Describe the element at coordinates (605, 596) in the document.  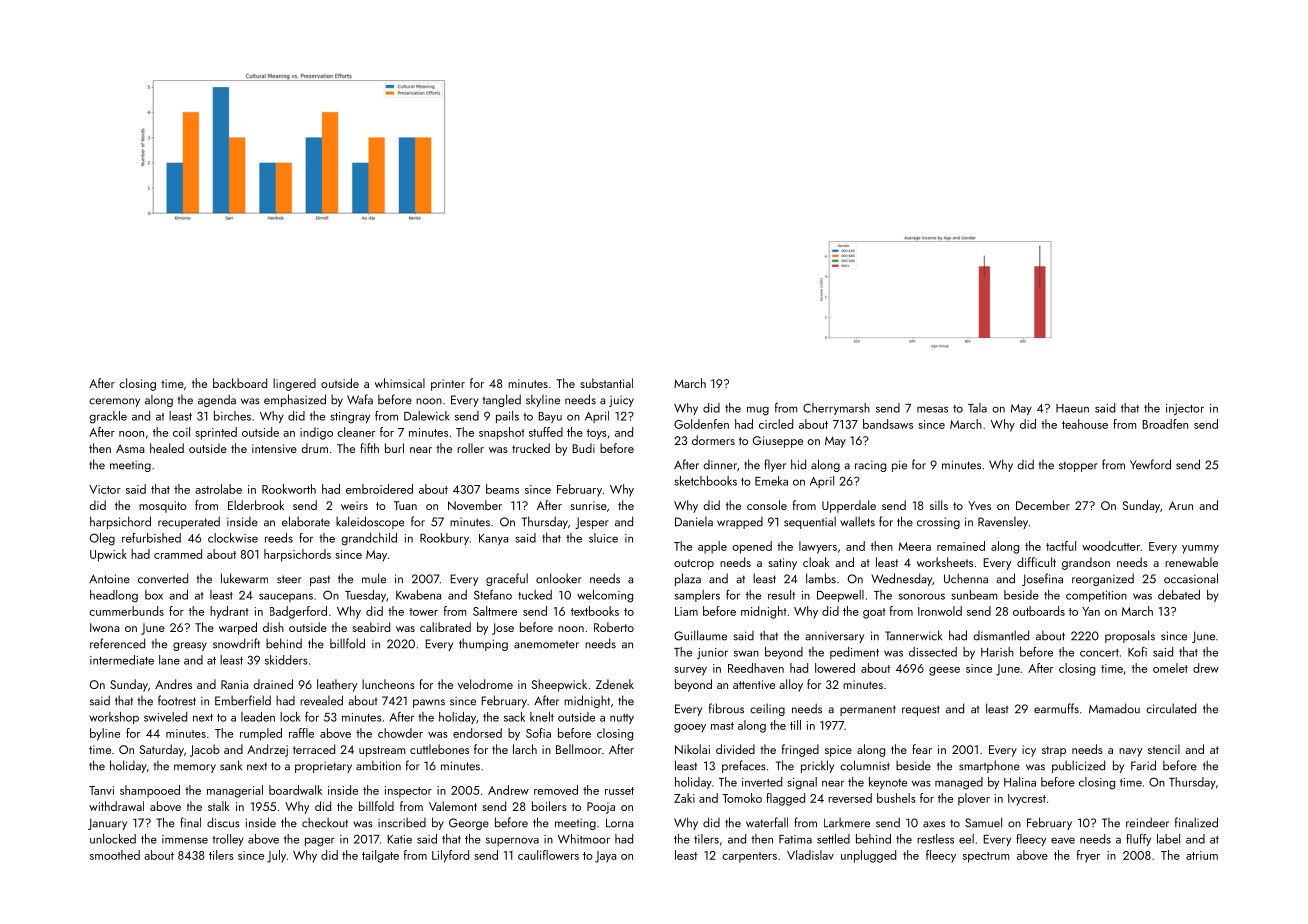
I see `welcoming` at that location.
